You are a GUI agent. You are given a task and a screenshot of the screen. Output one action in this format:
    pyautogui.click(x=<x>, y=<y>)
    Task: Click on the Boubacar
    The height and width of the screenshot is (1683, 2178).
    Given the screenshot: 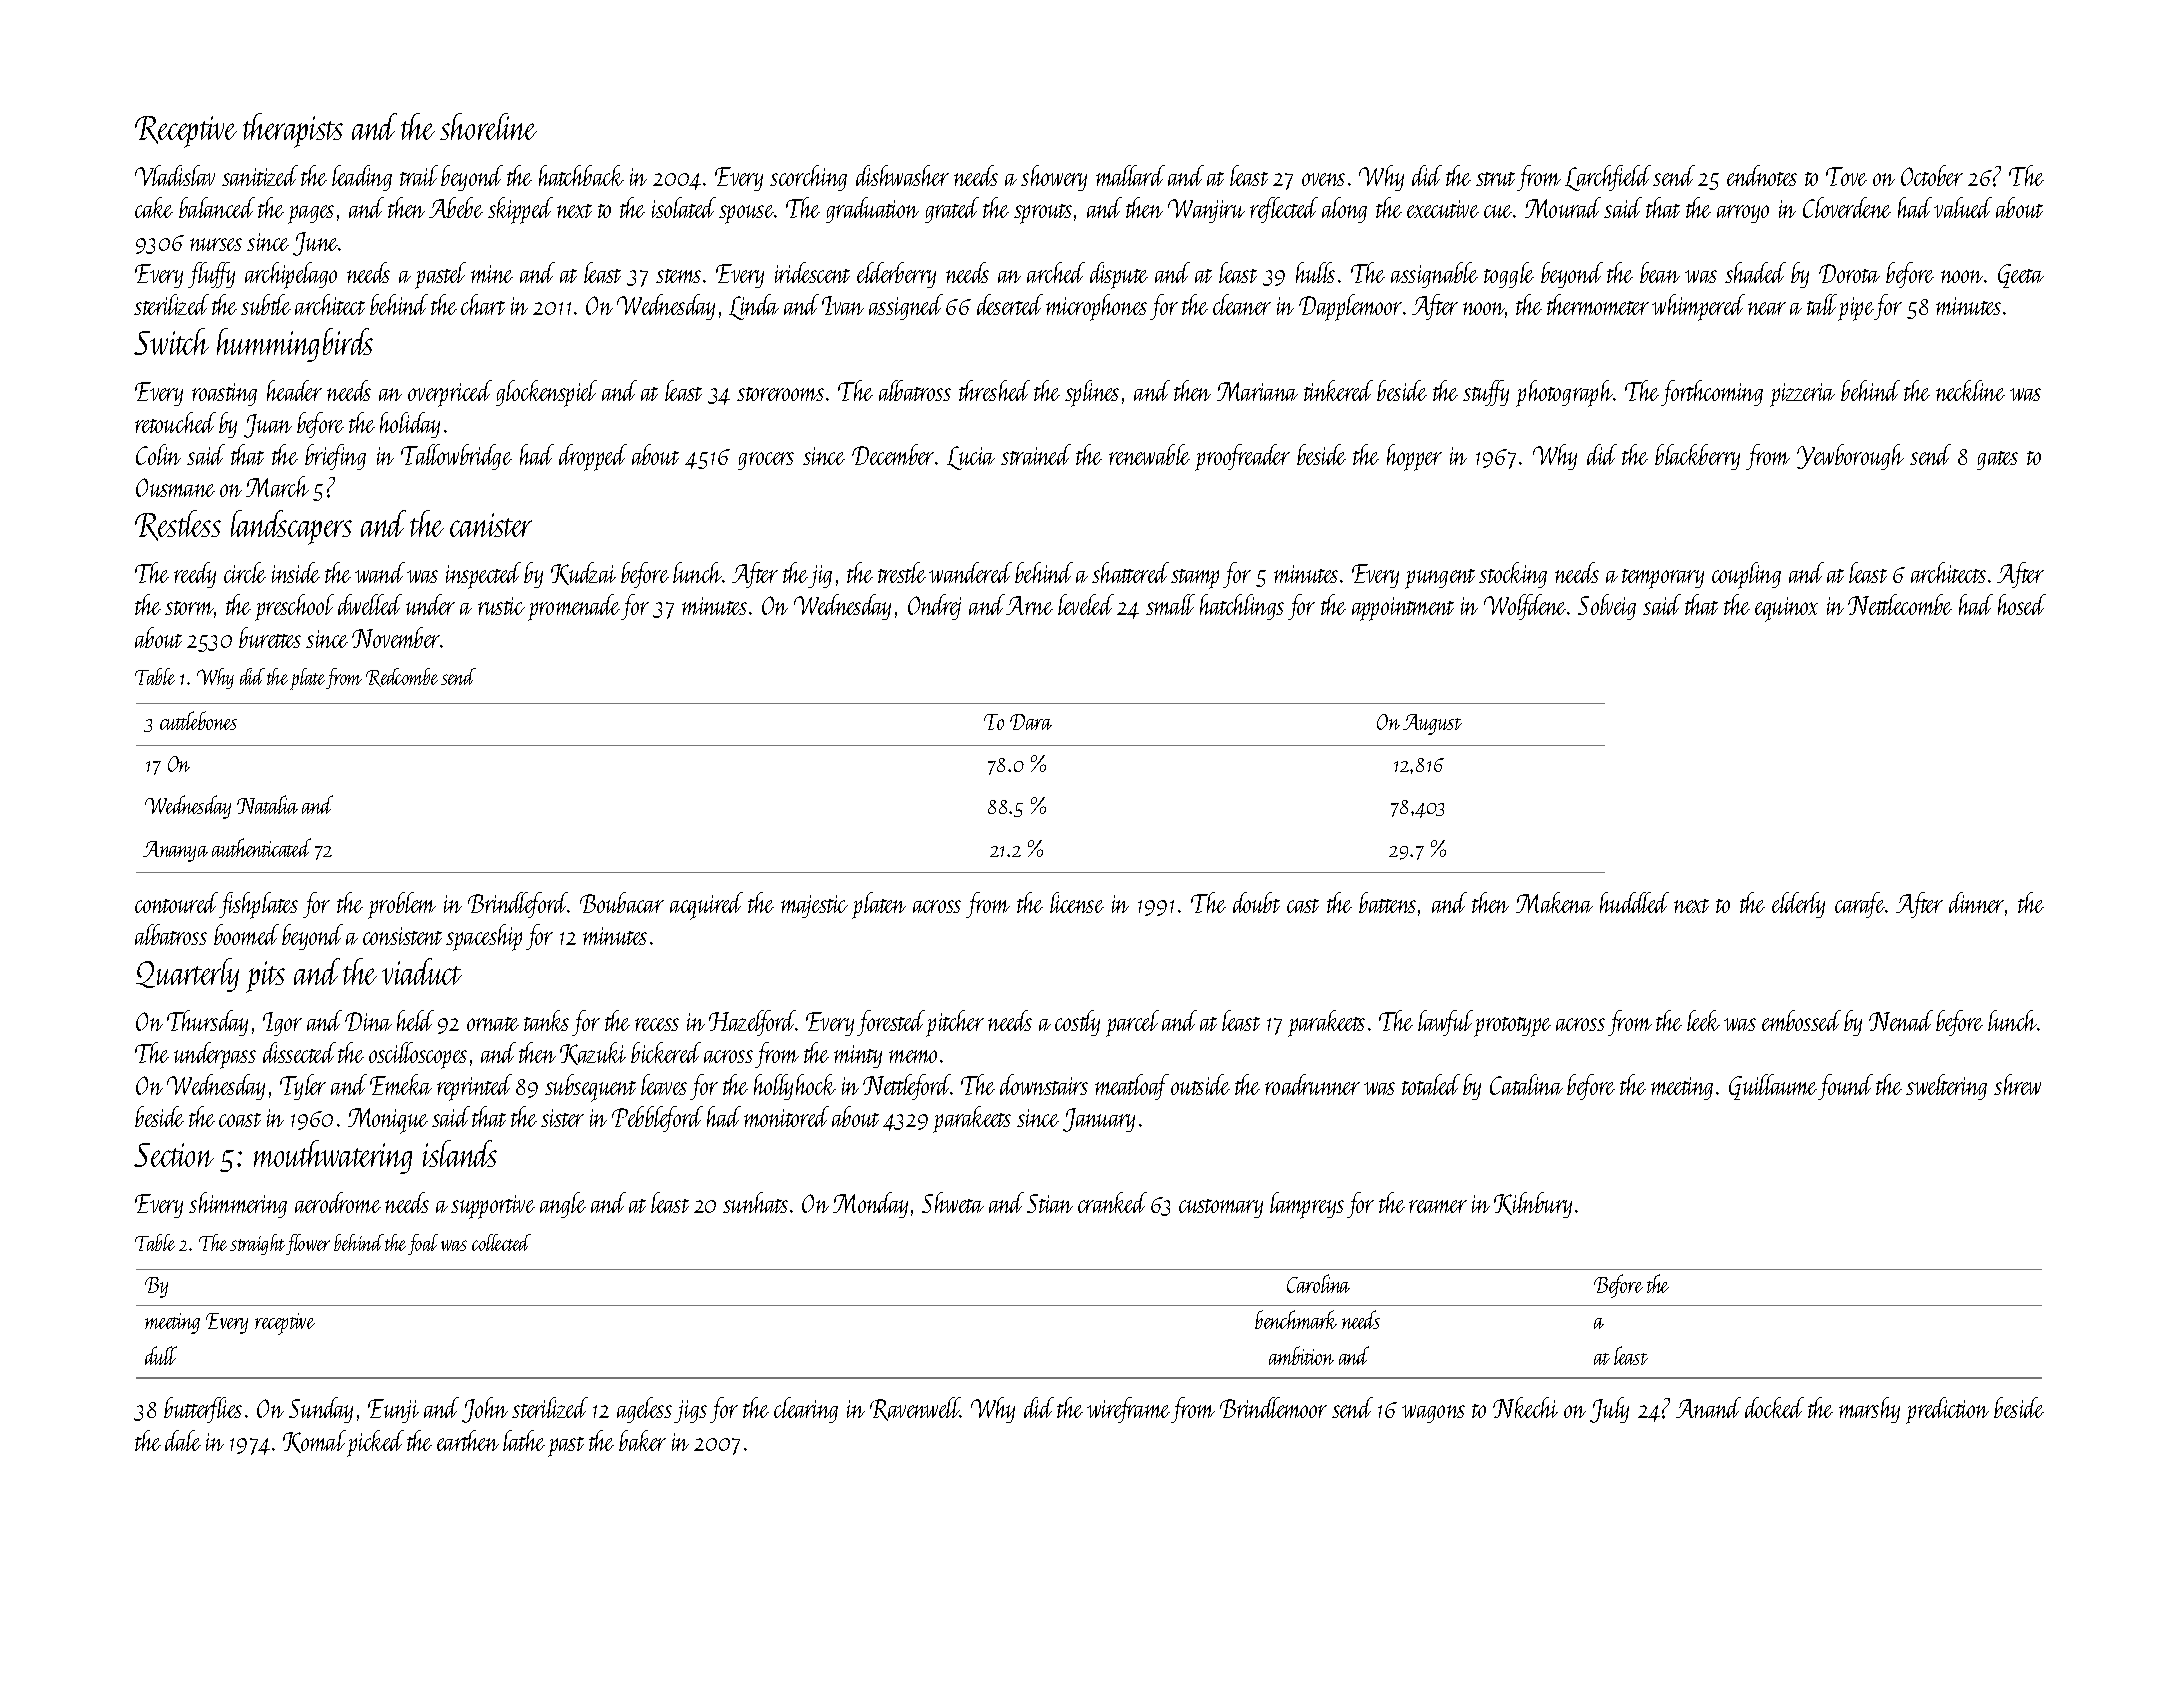 What is the action you would take?
    pyautogui.click(x=622, y=902)
